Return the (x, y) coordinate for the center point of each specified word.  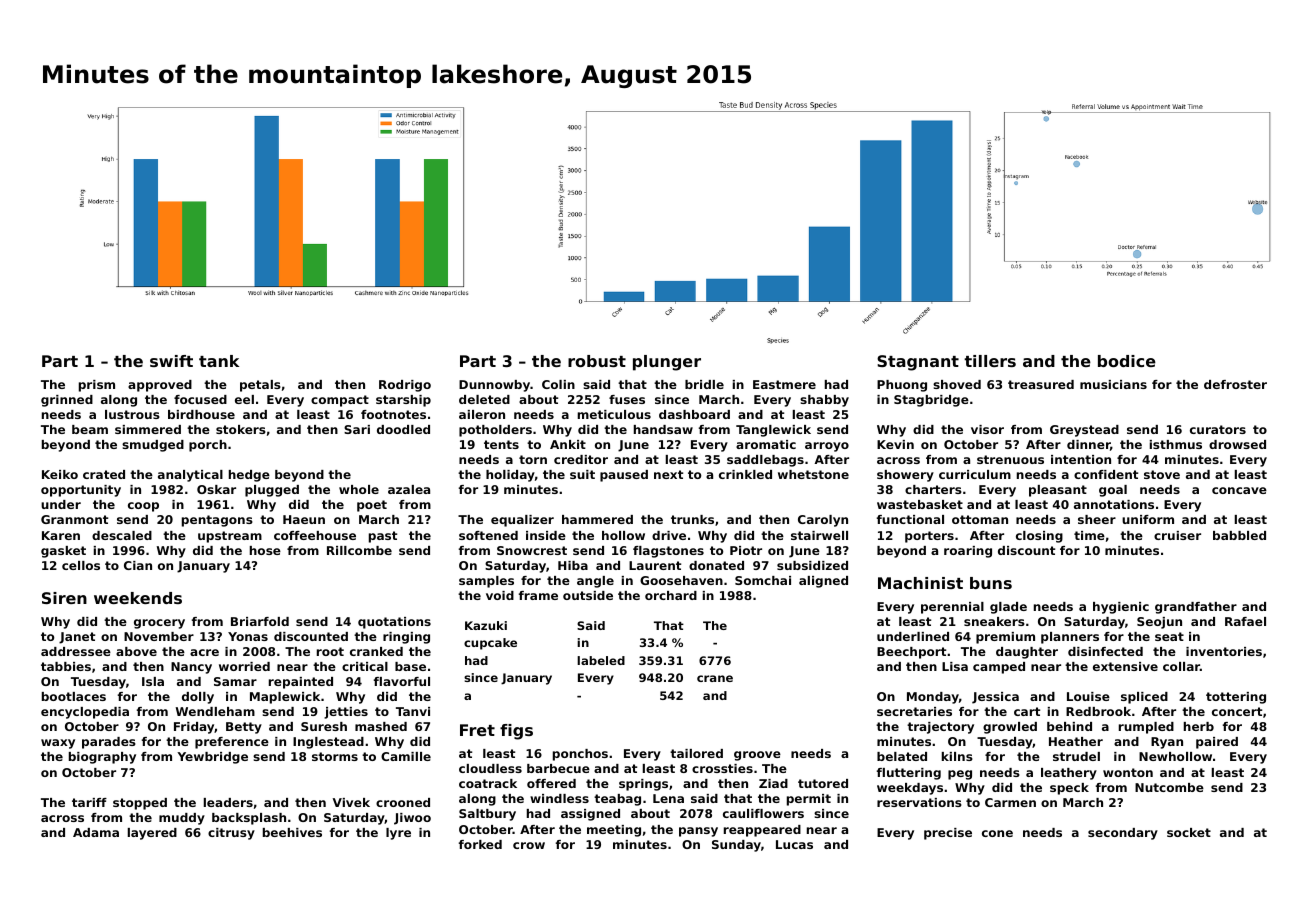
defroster (1235, 384)
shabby (824, 401)
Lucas (794, 844)
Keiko (60, 474)
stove (1162, 474)
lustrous (132, 414)
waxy (58, 744)
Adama (96, 832)
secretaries (914, 711)
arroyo (827, 447)
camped (999, 668)
